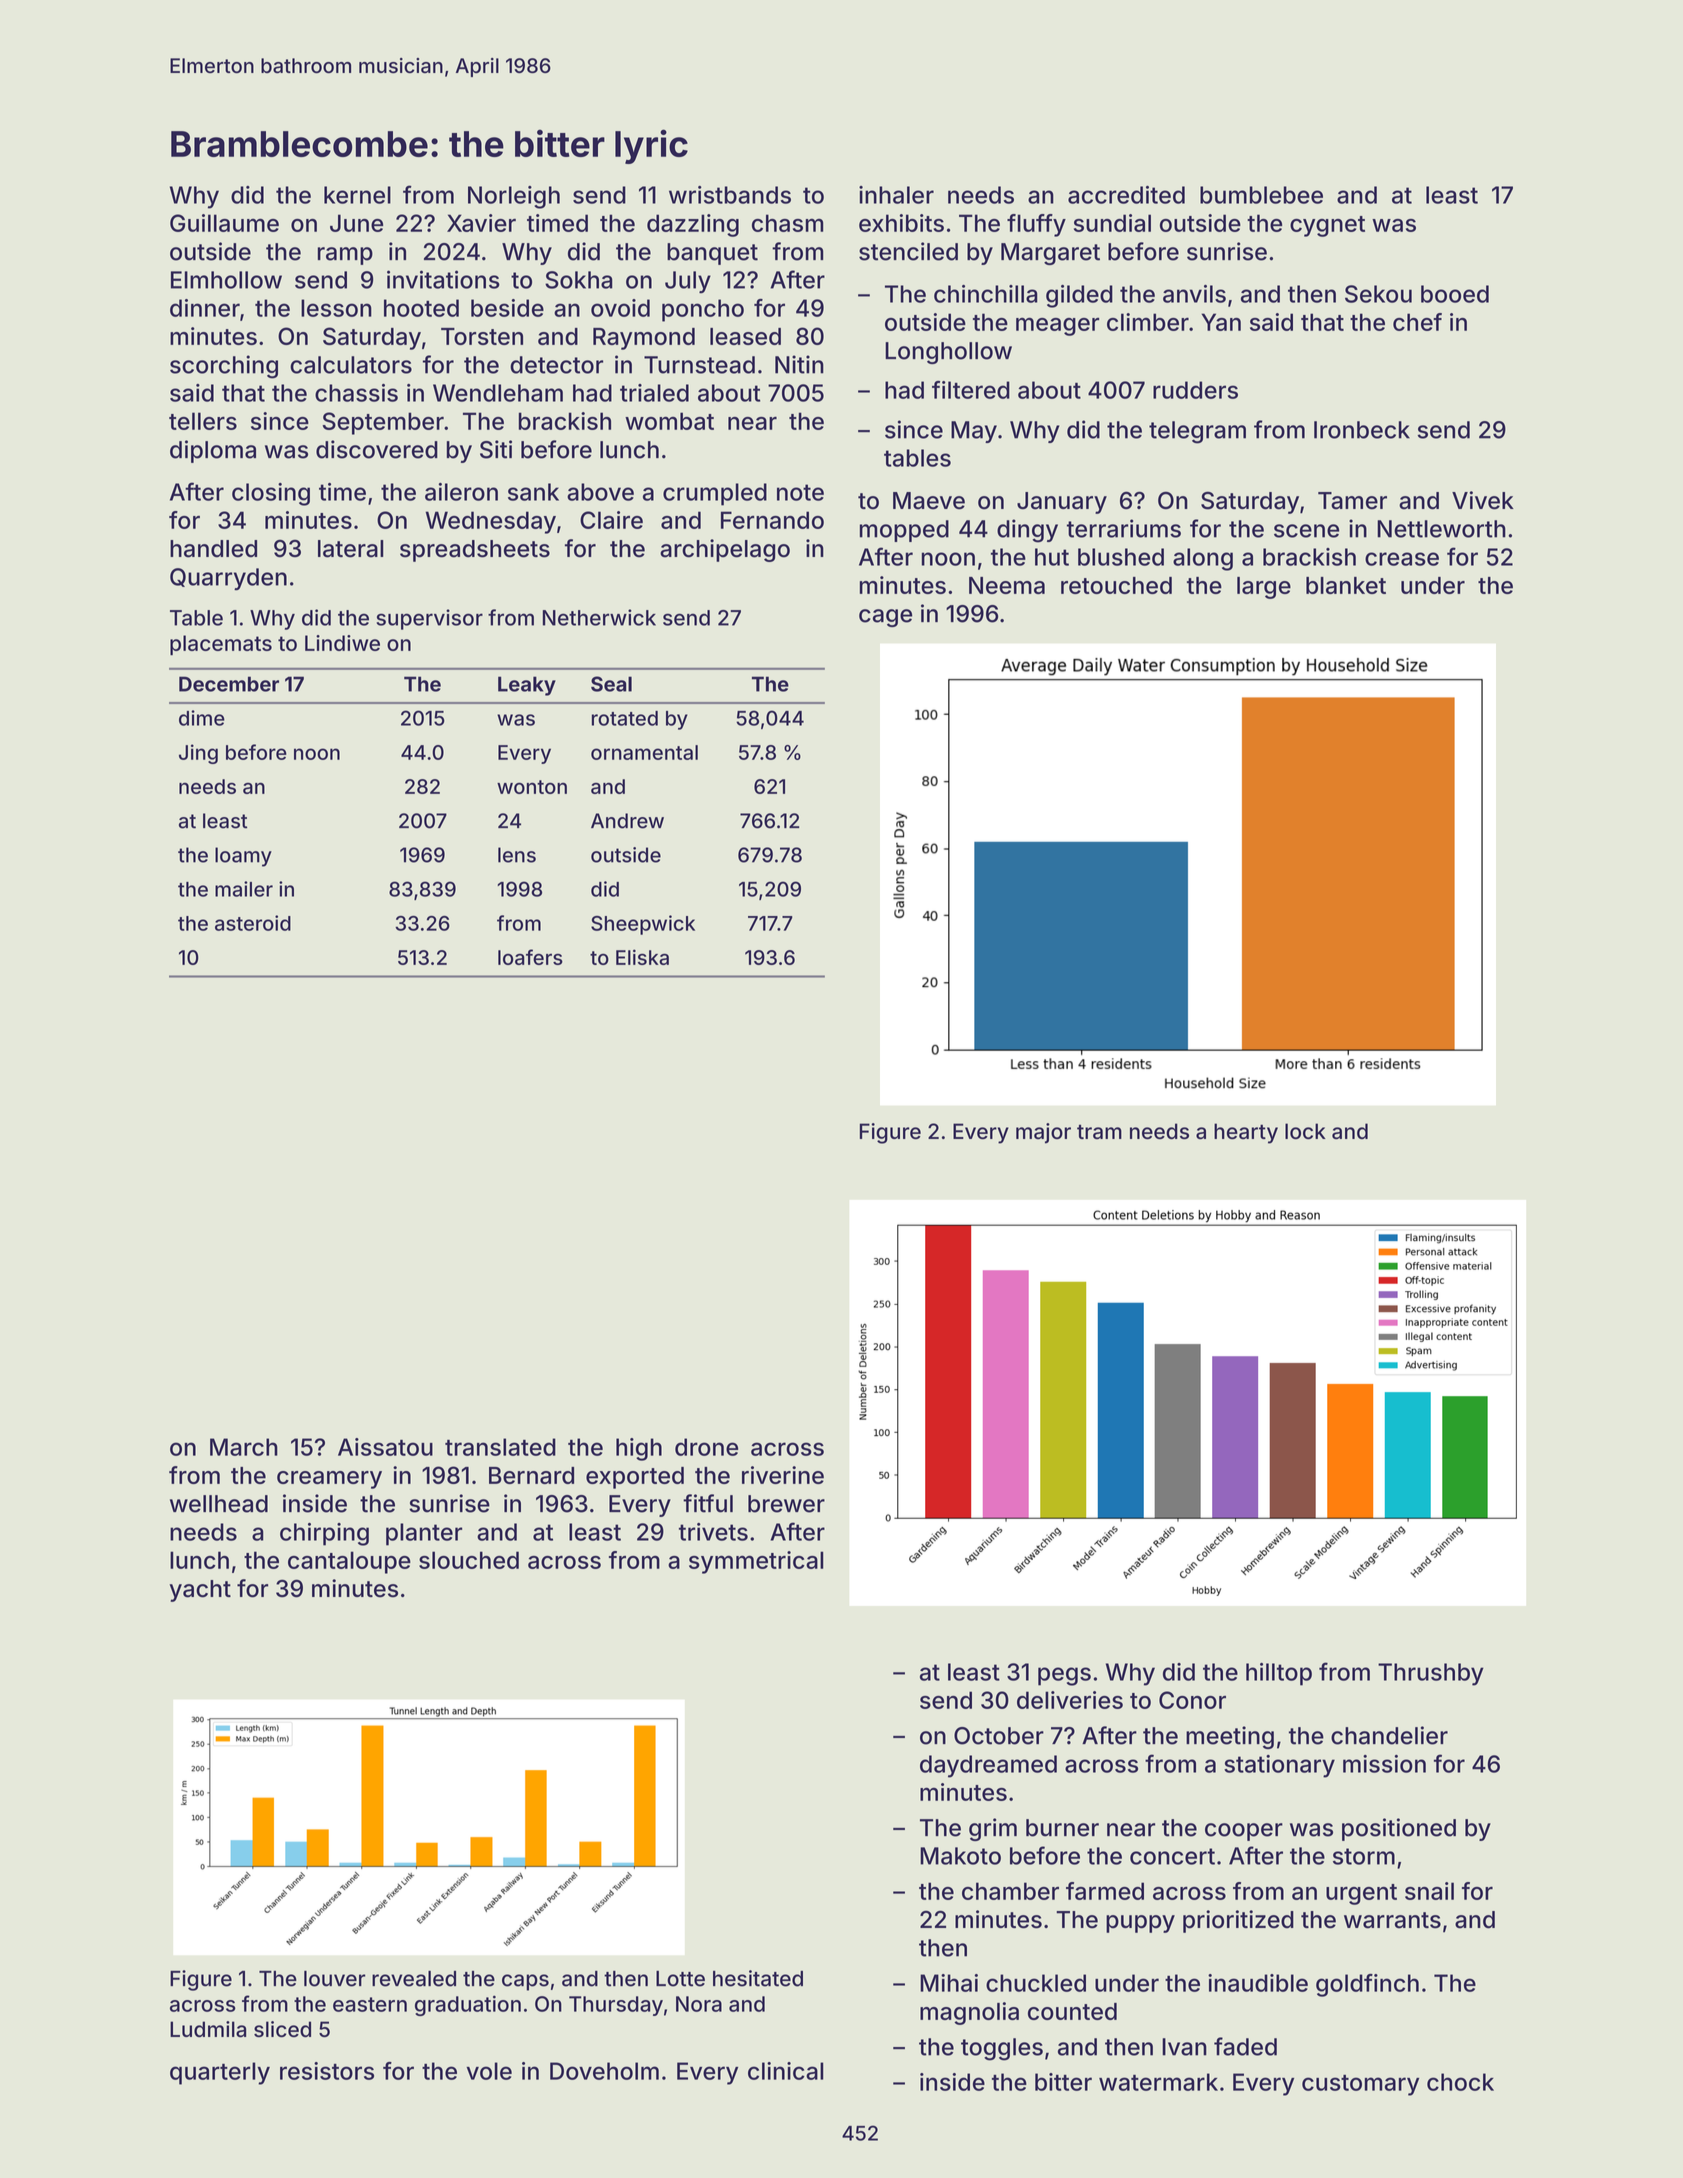  I want to click on invitations, so click(443, 279).
